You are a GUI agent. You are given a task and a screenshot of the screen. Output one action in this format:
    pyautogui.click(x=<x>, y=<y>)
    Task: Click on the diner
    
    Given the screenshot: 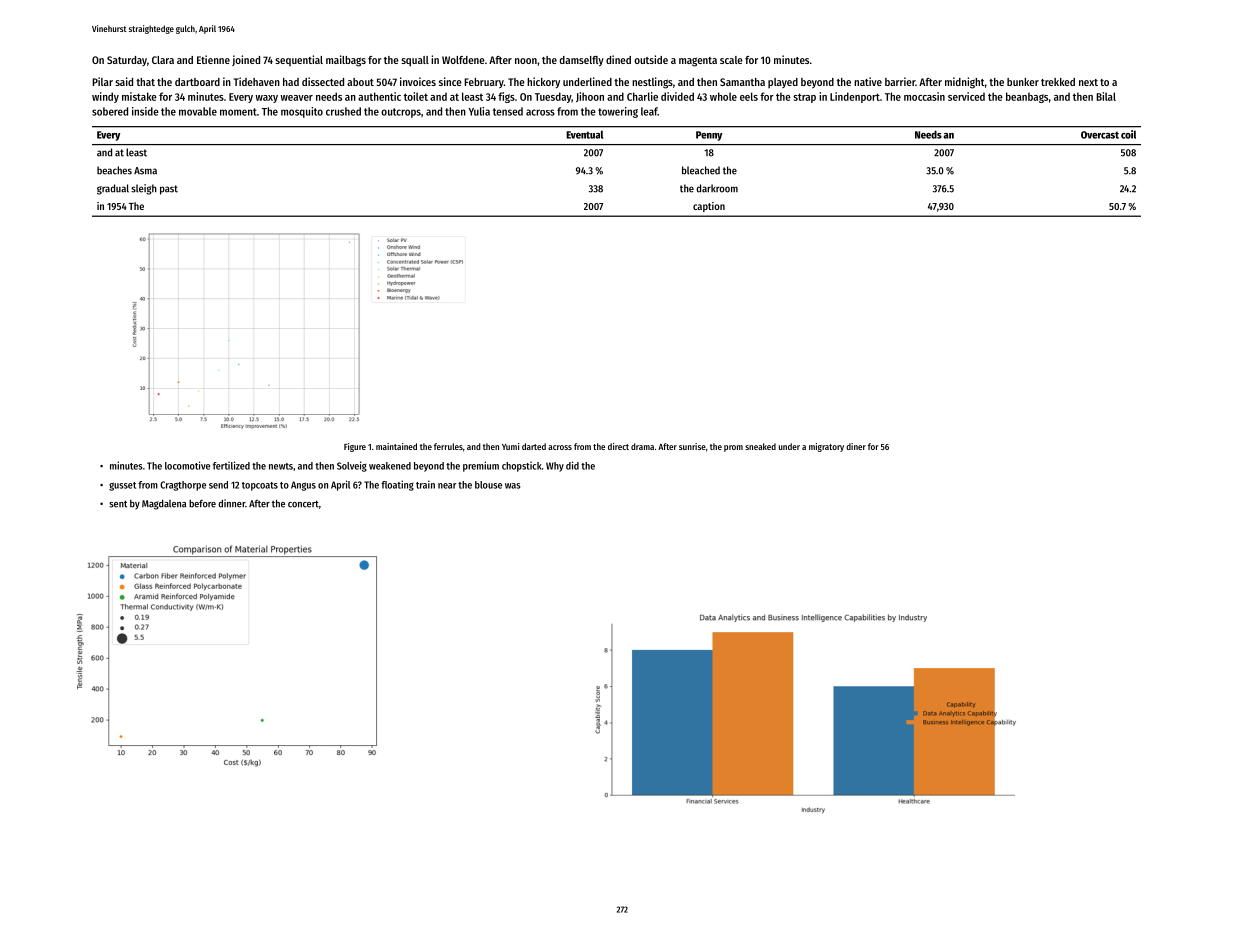 What is the action you would take?
    pyautogui.click(x=856, y=446)
